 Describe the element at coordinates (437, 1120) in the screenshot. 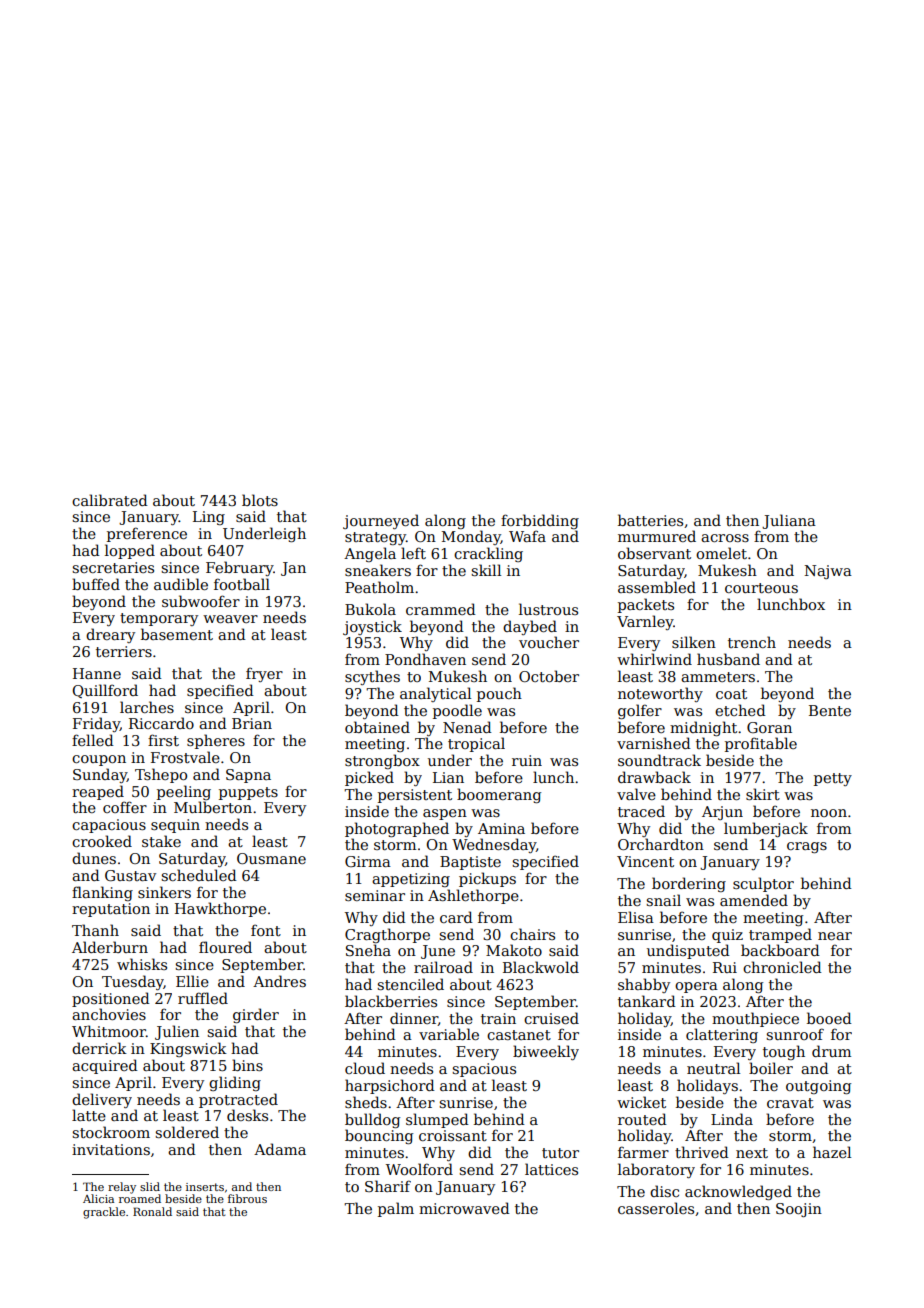

I see `slumped` at that location.
